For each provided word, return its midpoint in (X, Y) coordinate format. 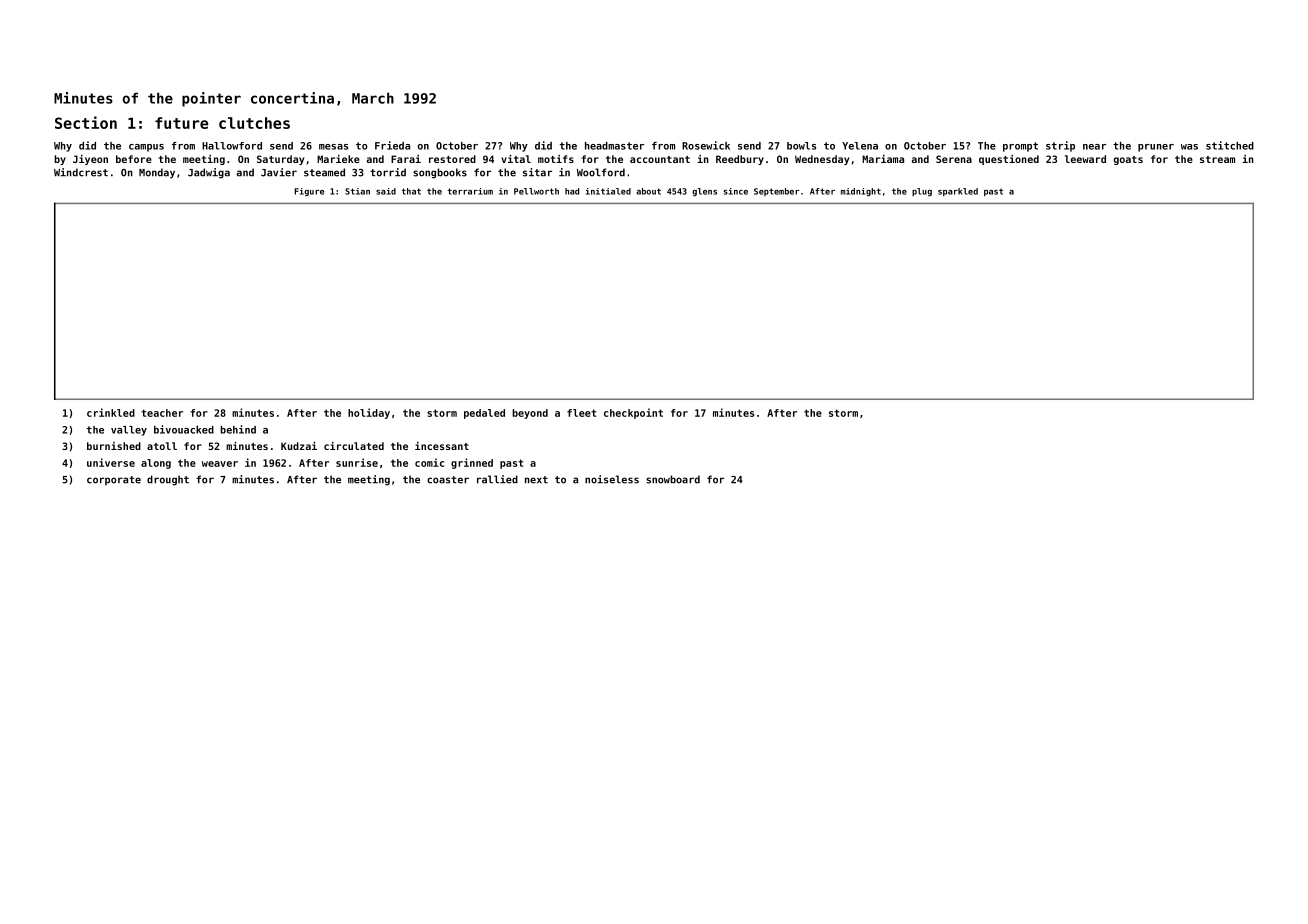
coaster (448, 480)
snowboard (673, 479)
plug (922, 192)
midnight (861, 192)
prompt (1020, 147)
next (536, 480)
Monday (157, 173)
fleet (581, 413)
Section (86, 122)
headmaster (614, 146)
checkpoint (633, 413)
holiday (369, 413)
